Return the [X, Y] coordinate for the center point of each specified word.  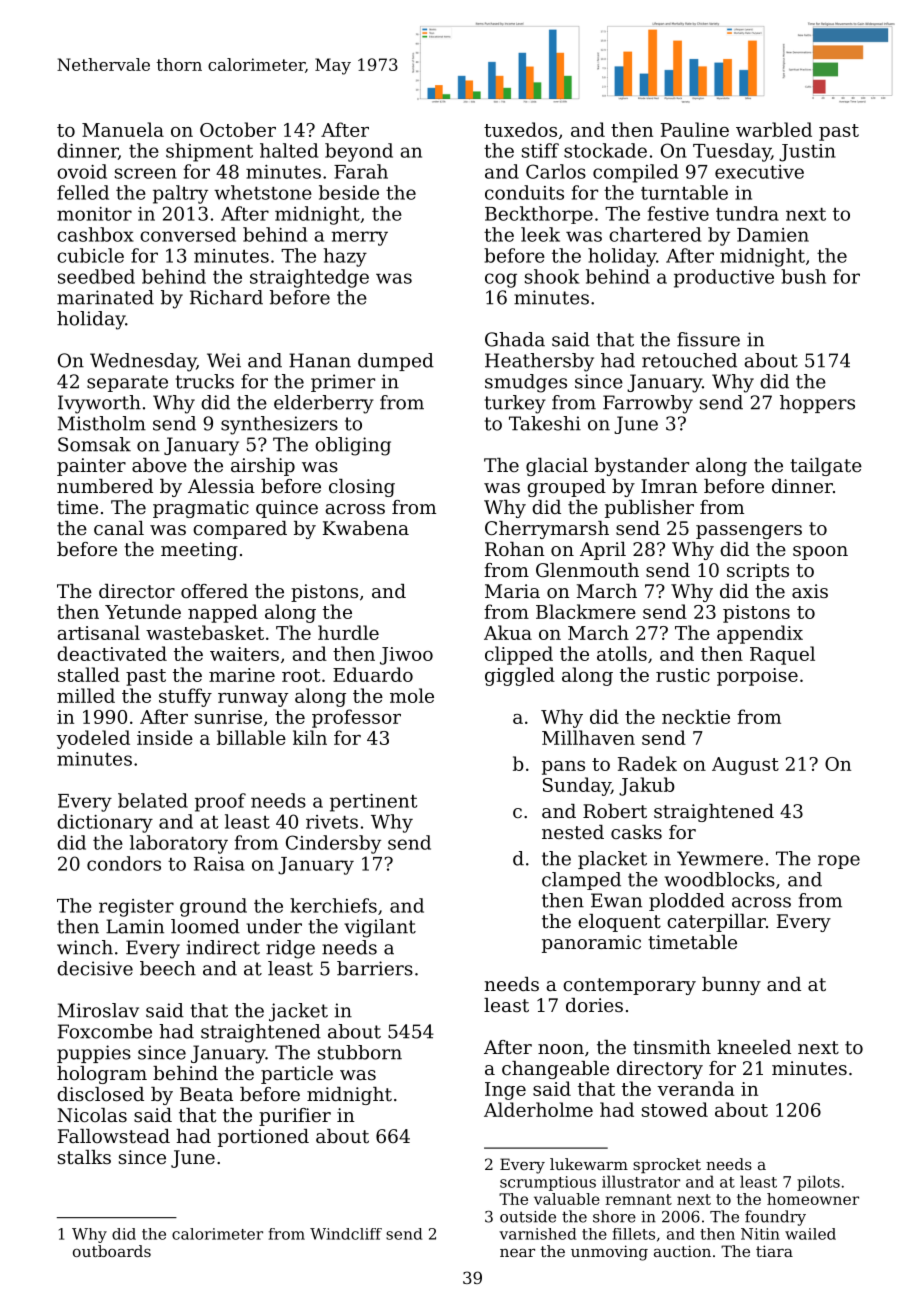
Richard [226, 297]
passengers [749, 532]
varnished [537, 1234]
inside [165, 737]
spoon [820, 553]
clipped [519, 655]
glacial [557, 467]
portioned [263, 1138]
